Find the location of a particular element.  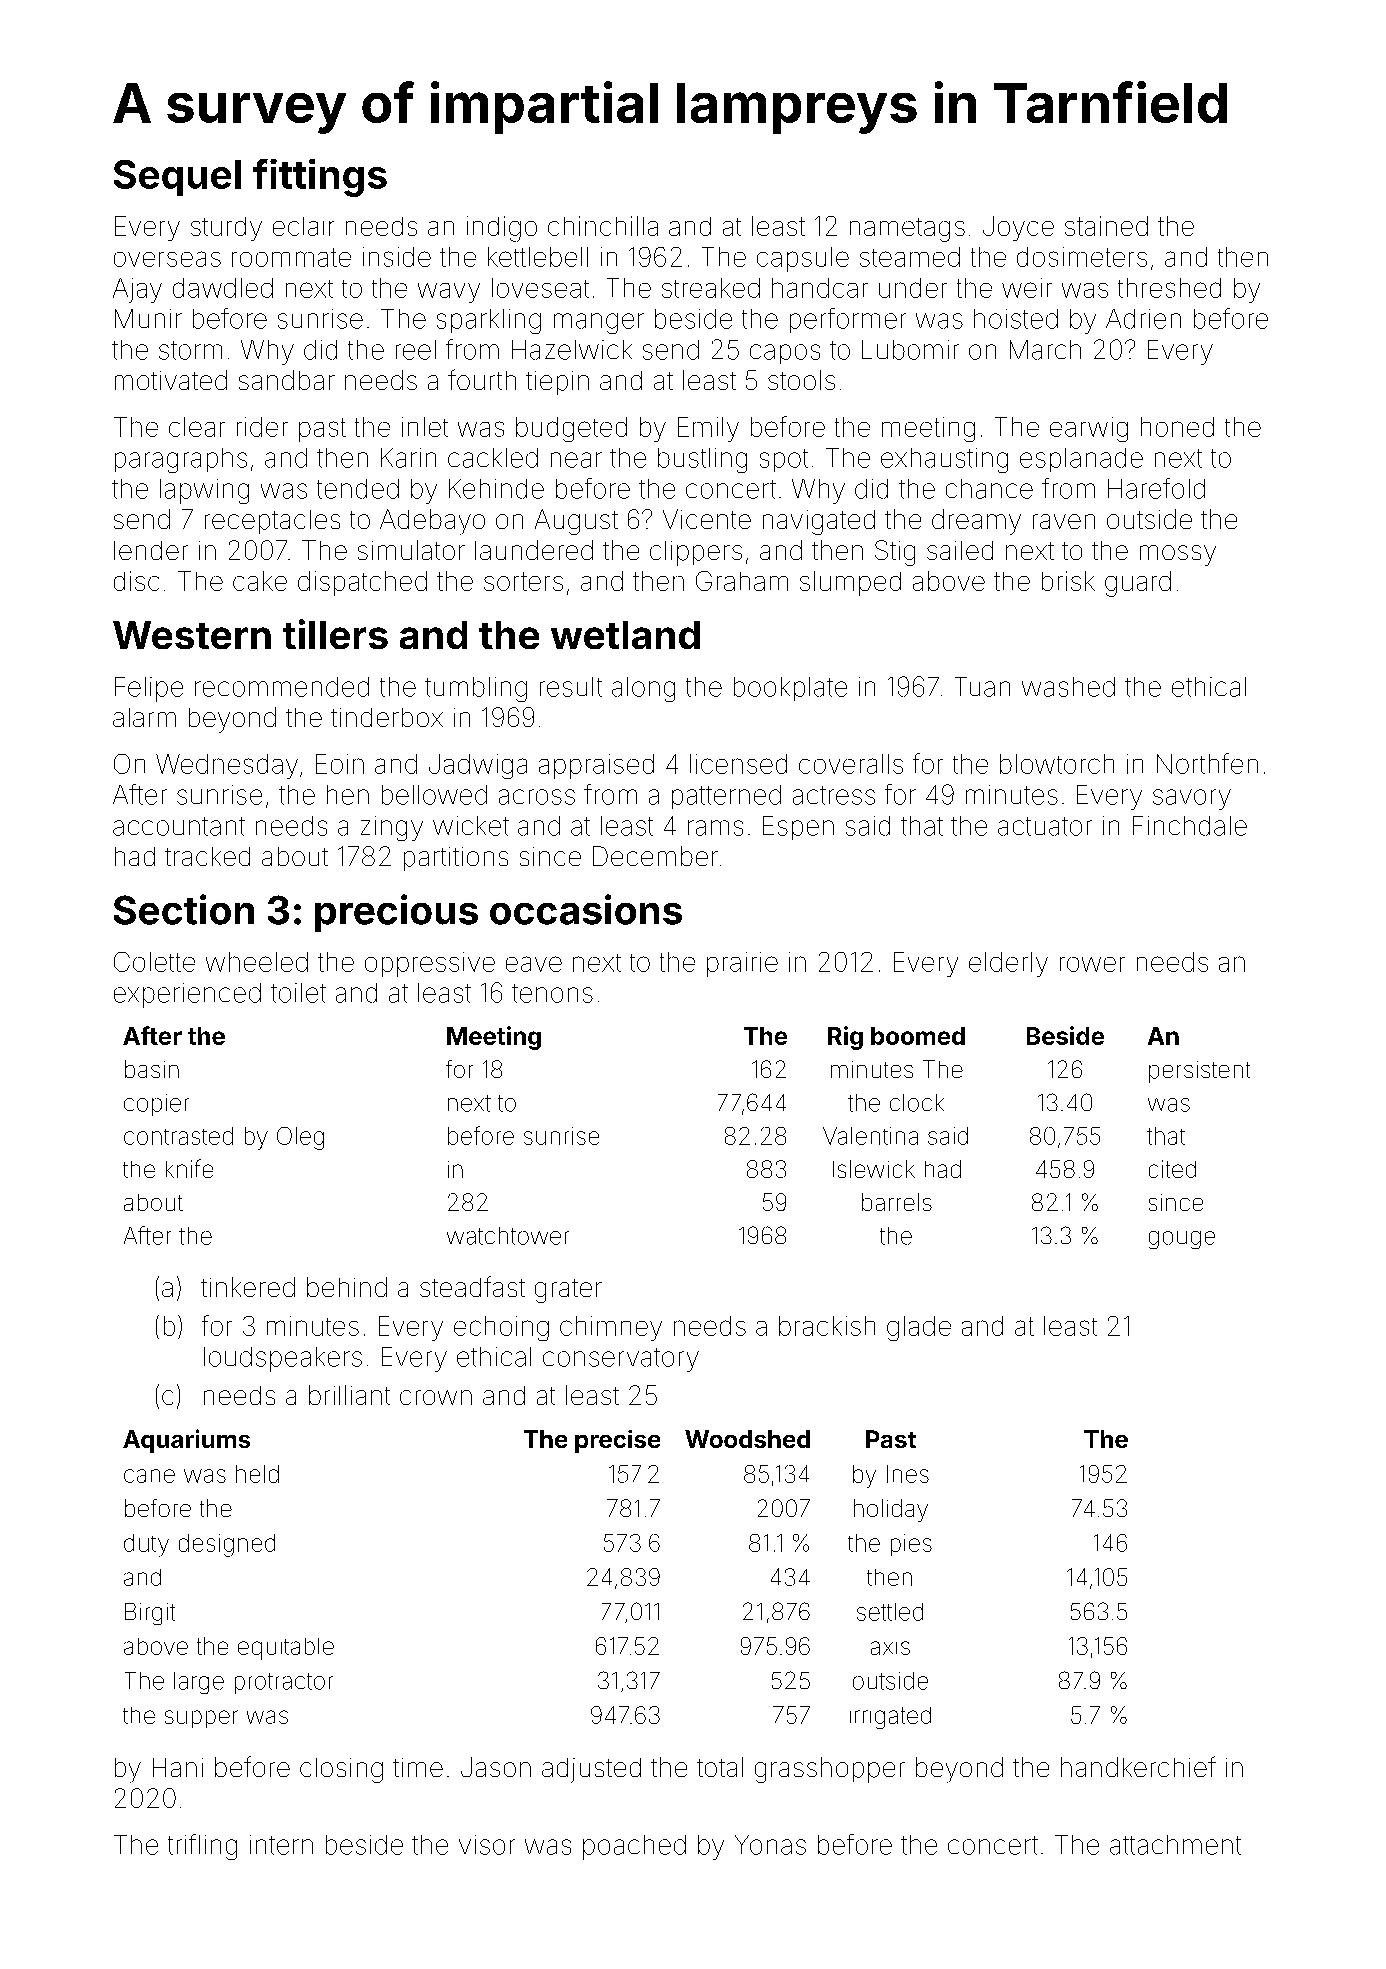

time is located at coordinates (418, 1767).
